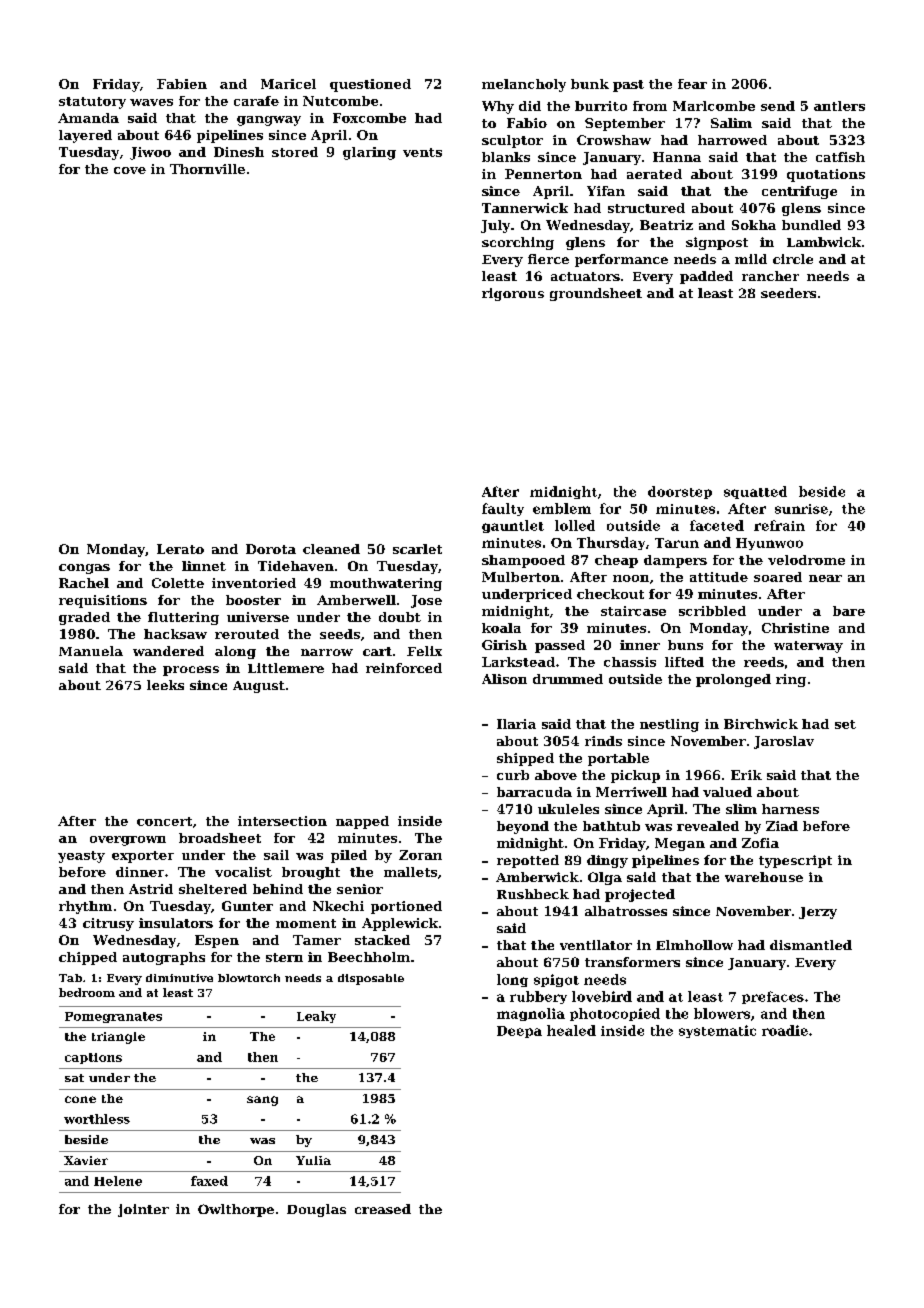  Describe the element at coordinates (143, 1210) in the screenshot. I see `jointer` at that location.
